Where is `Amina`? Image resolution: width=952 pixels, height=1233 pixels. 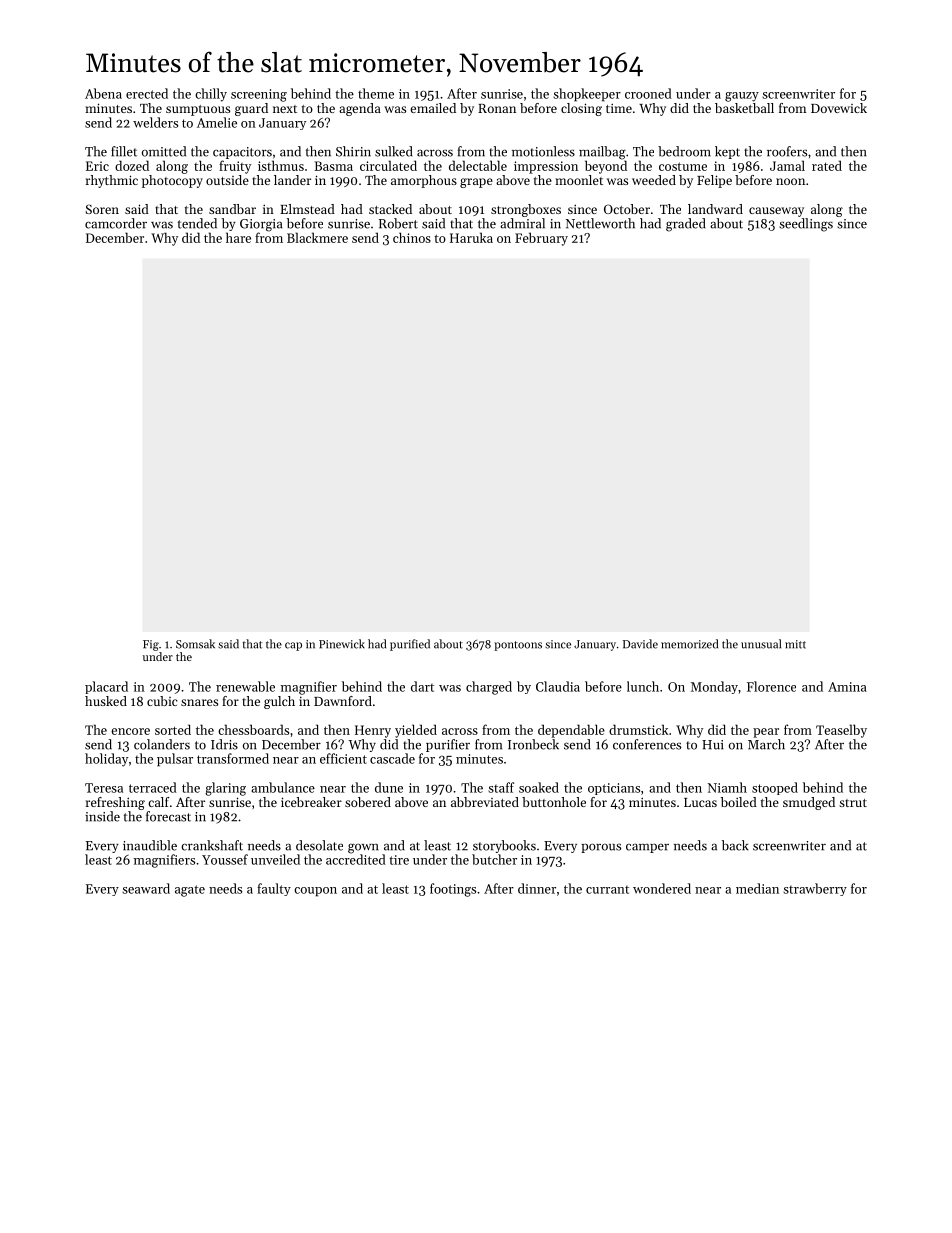 Amina is located at coordinates (847, 687).
